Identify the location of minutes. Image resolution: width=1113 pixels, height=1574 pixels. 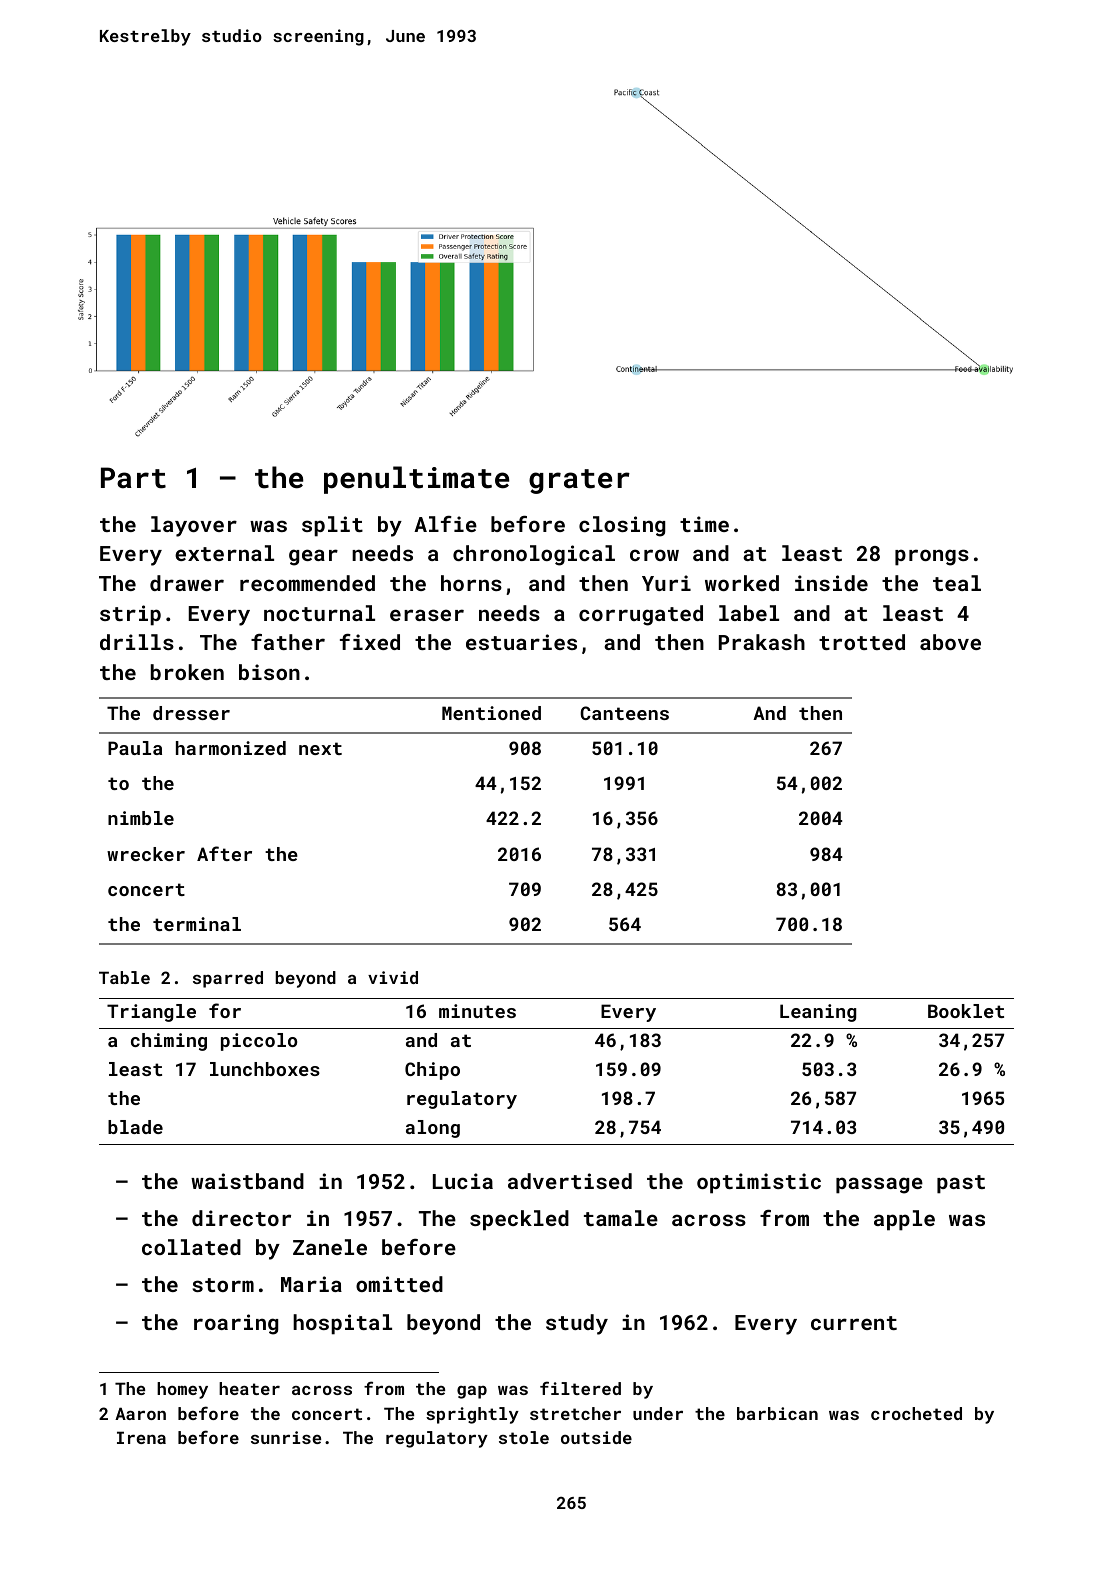
(477, 1011).
